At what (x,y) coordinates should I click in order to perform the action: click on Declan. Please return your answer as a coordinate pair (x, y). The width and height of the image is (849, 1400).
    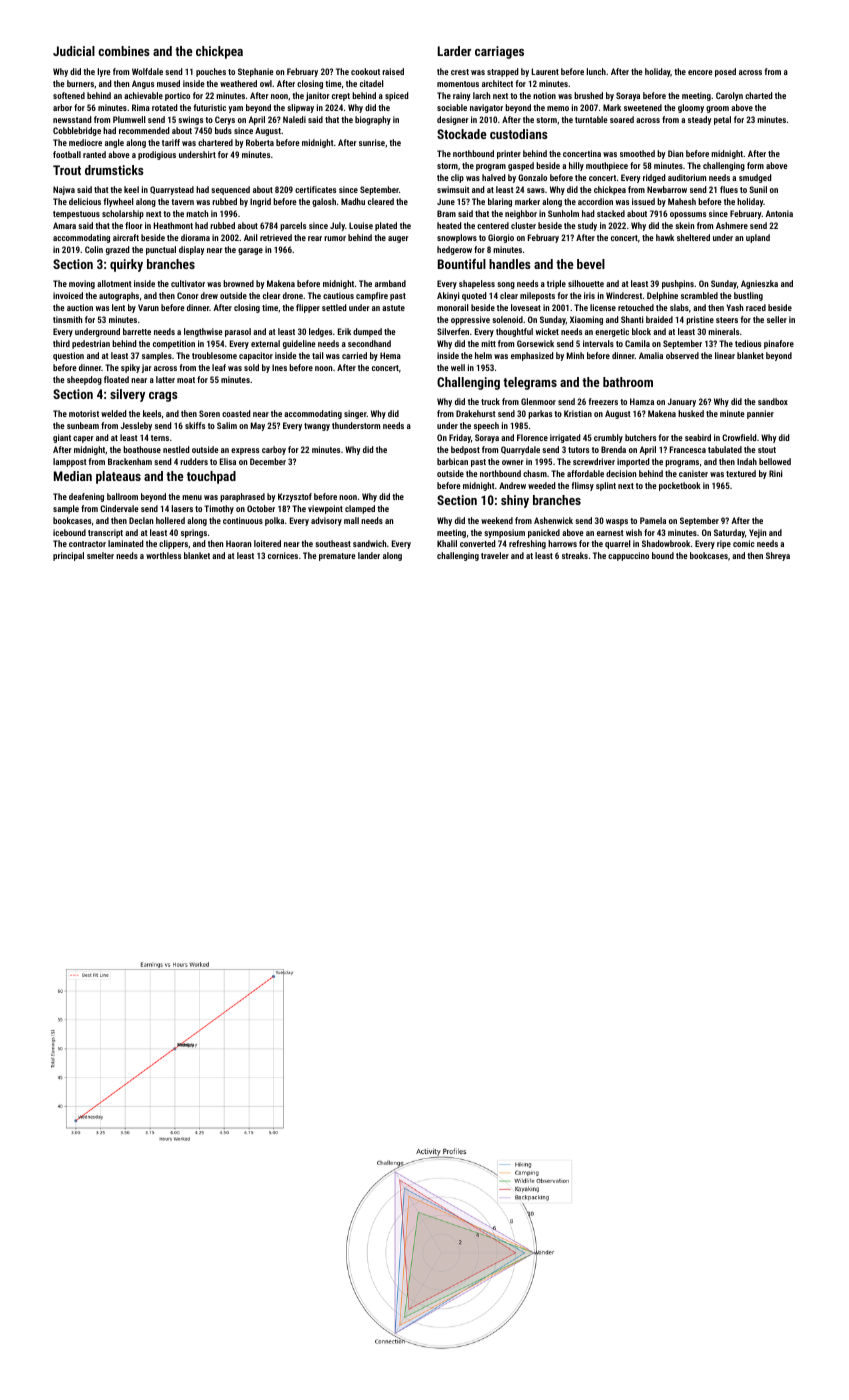
    Looking at the image, I should click on (141, 520).
